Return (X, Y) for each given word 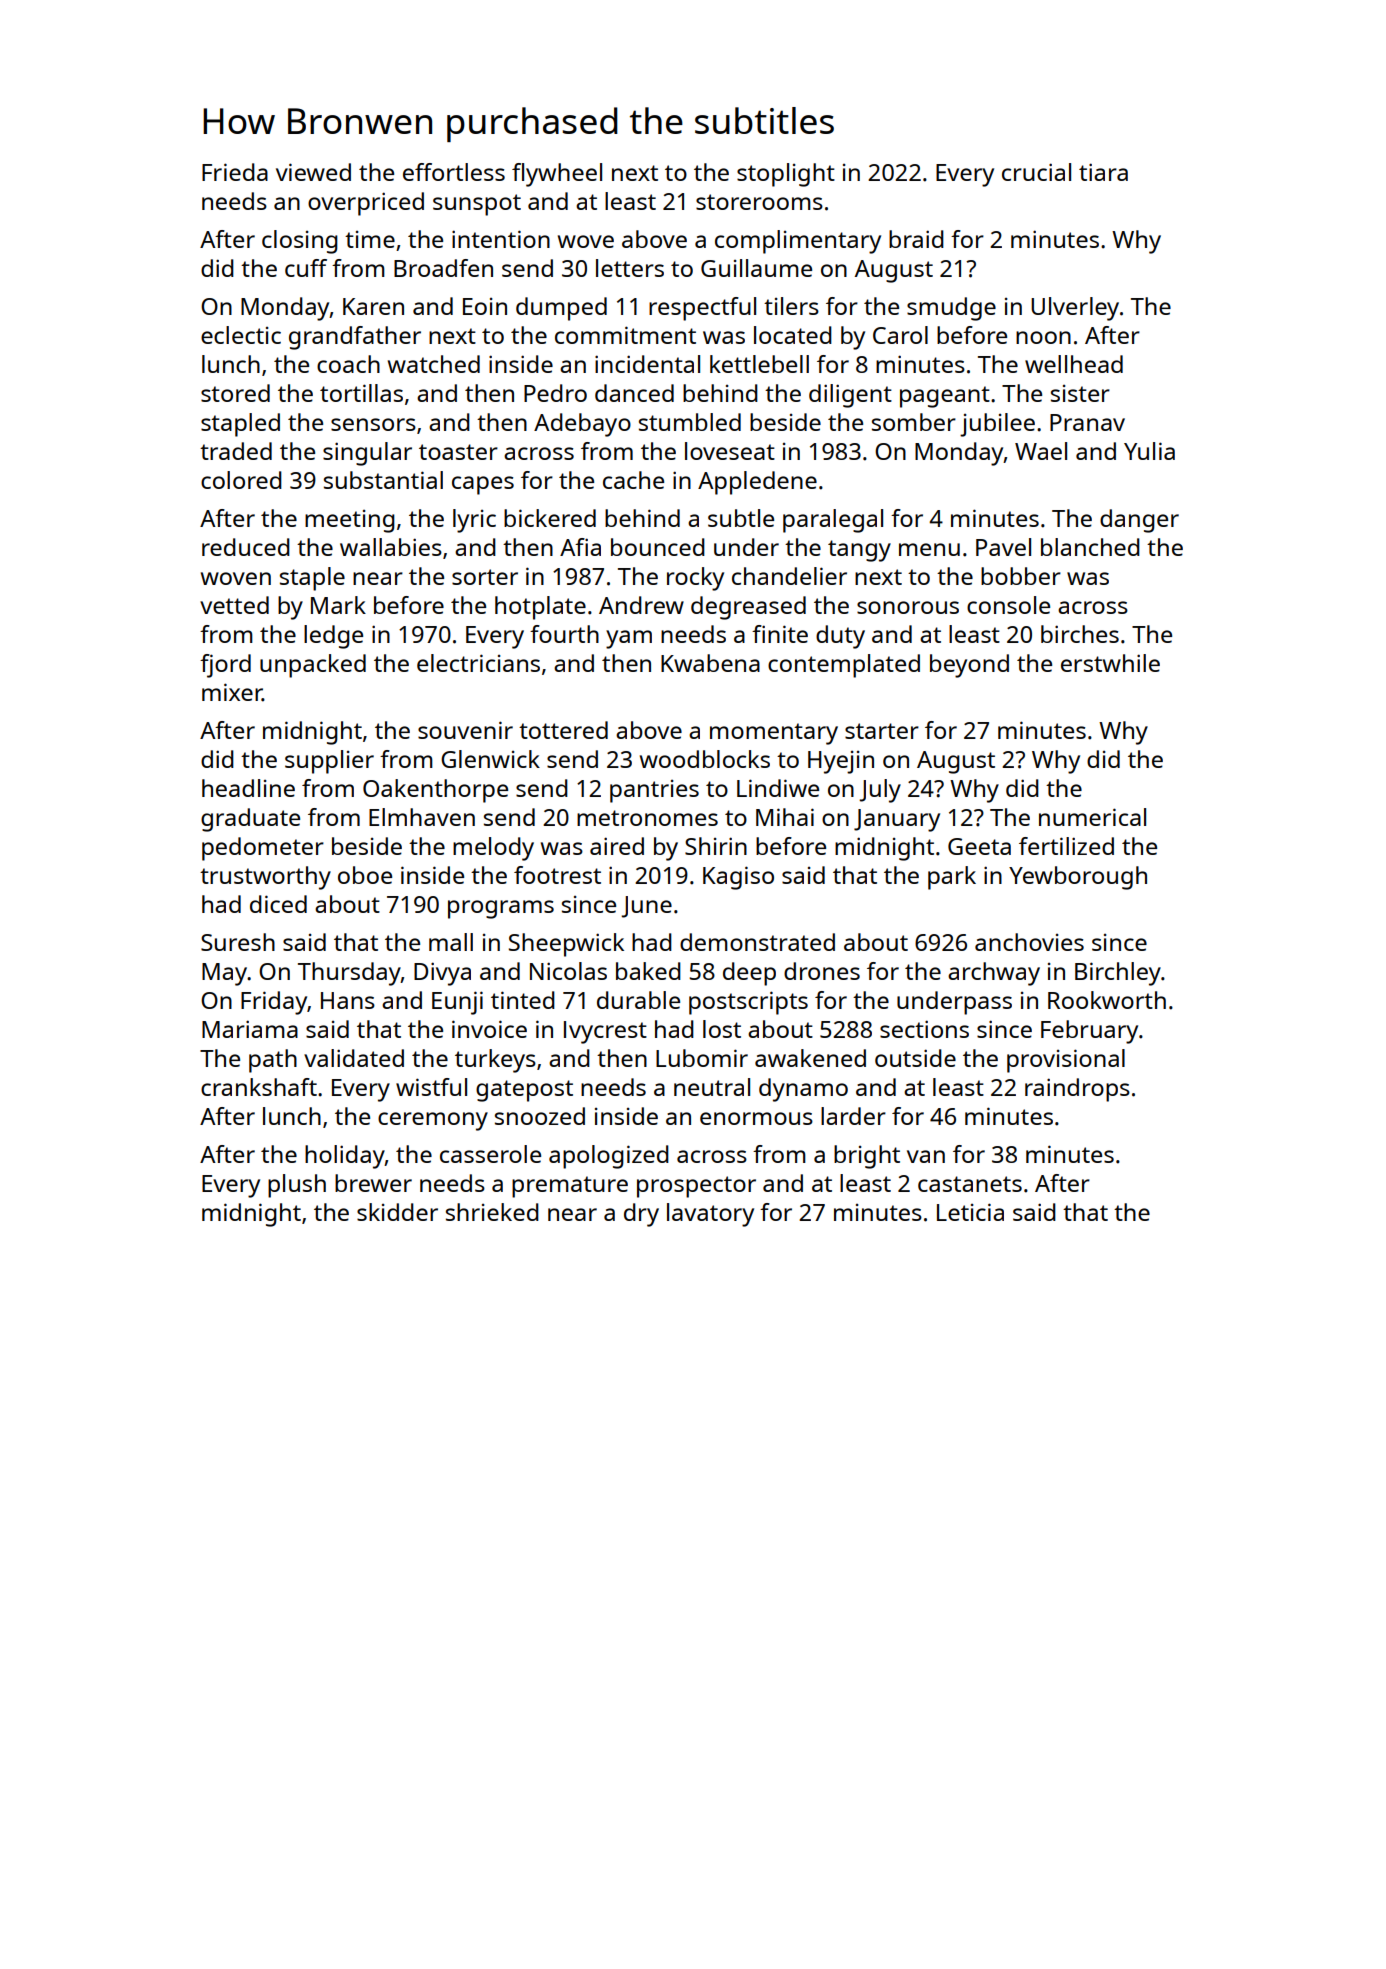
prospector (696, 1187)
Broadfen (443, 268)
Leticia (970, 1212)
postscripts (748, 1003)
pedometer (263, 849)
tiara (1103, 172)
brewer (373, 1183)
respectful (702, 309)
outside (915, 1058)
